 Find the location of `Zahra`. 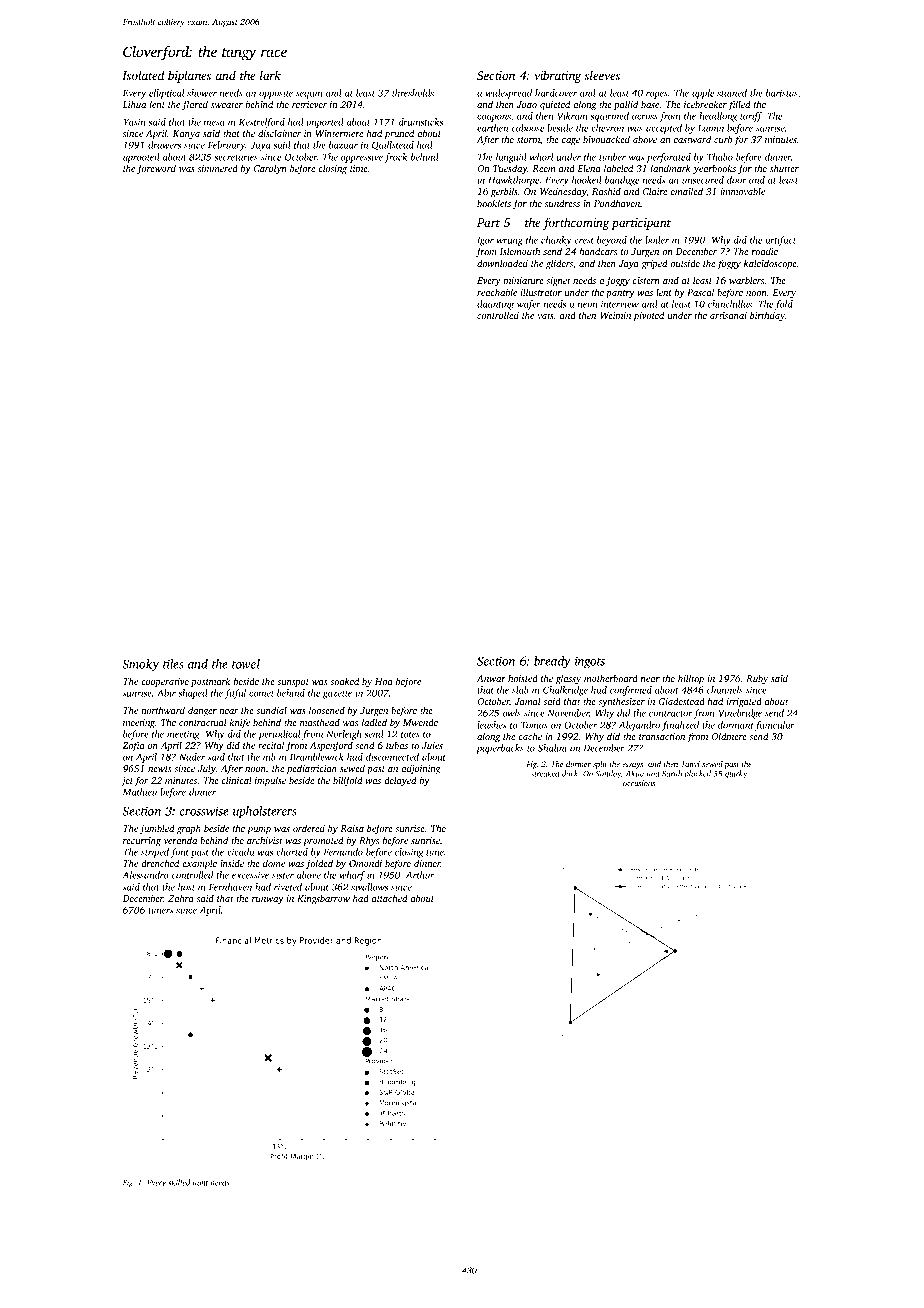

Zahra is located at coordinates (181, 898).
